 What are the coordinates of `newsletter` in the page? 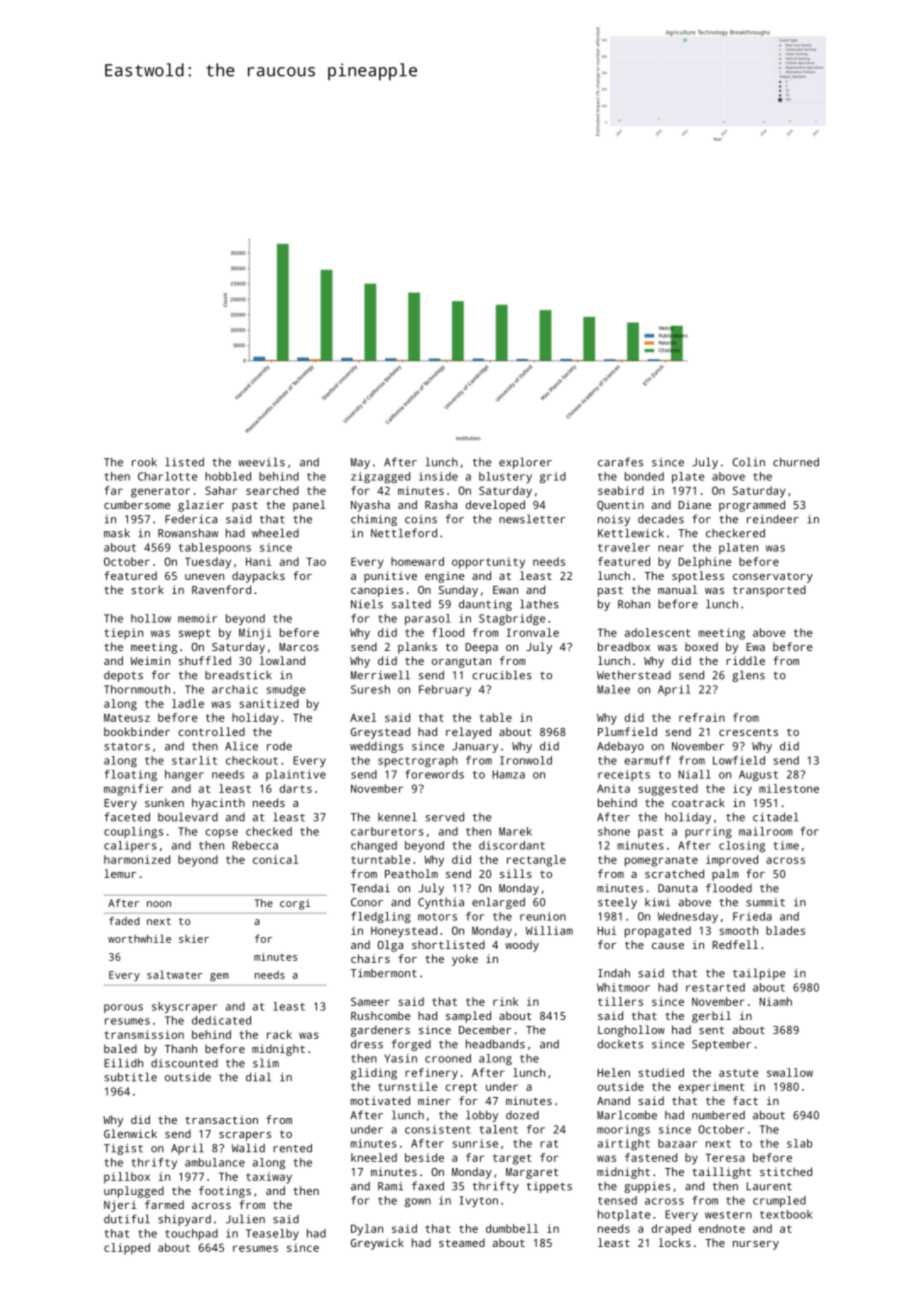 It's located at (532, 519).
